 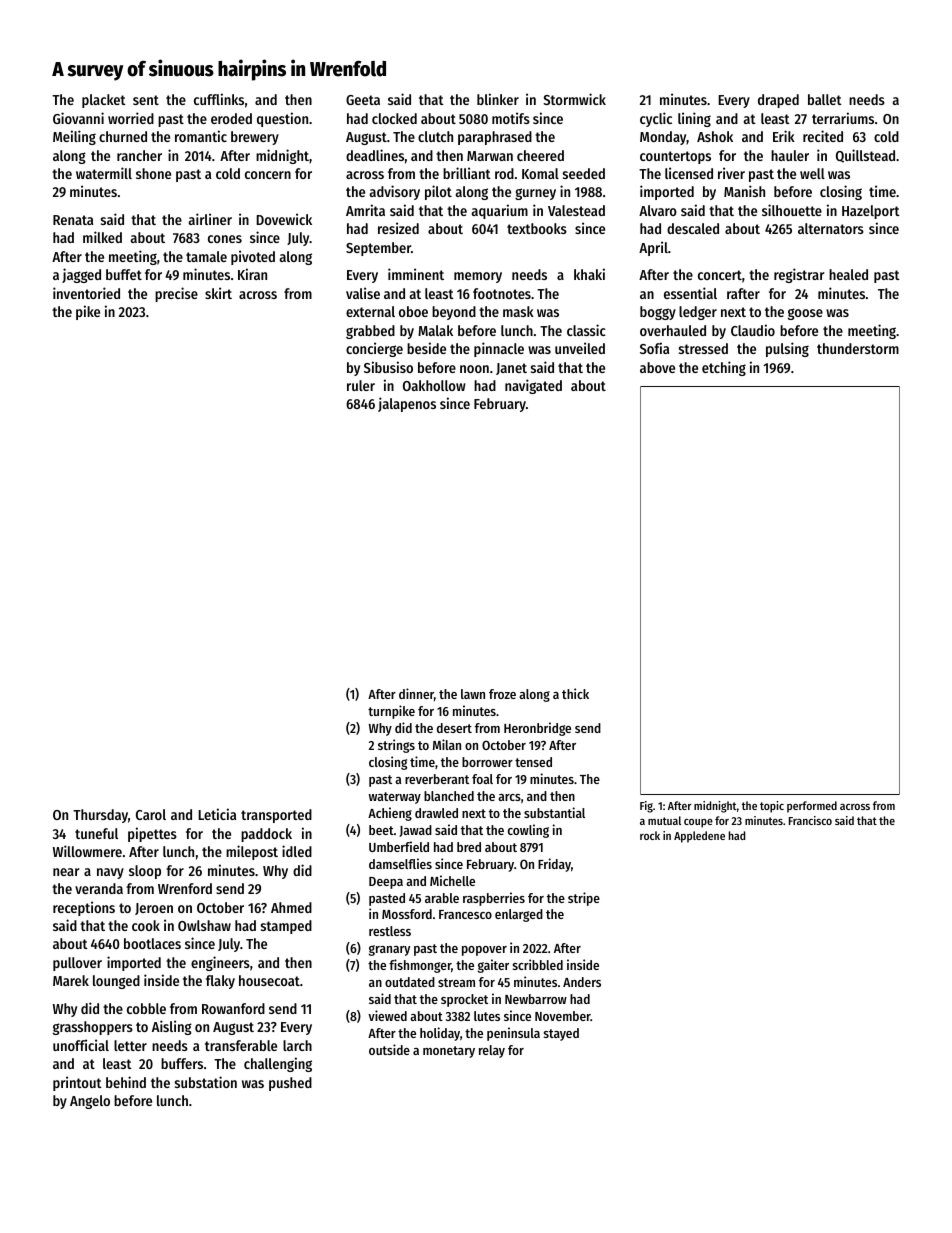 What do you see at coordinates (416, 693) in the document?
I see `dinner` at bounding box center [416, 693].
